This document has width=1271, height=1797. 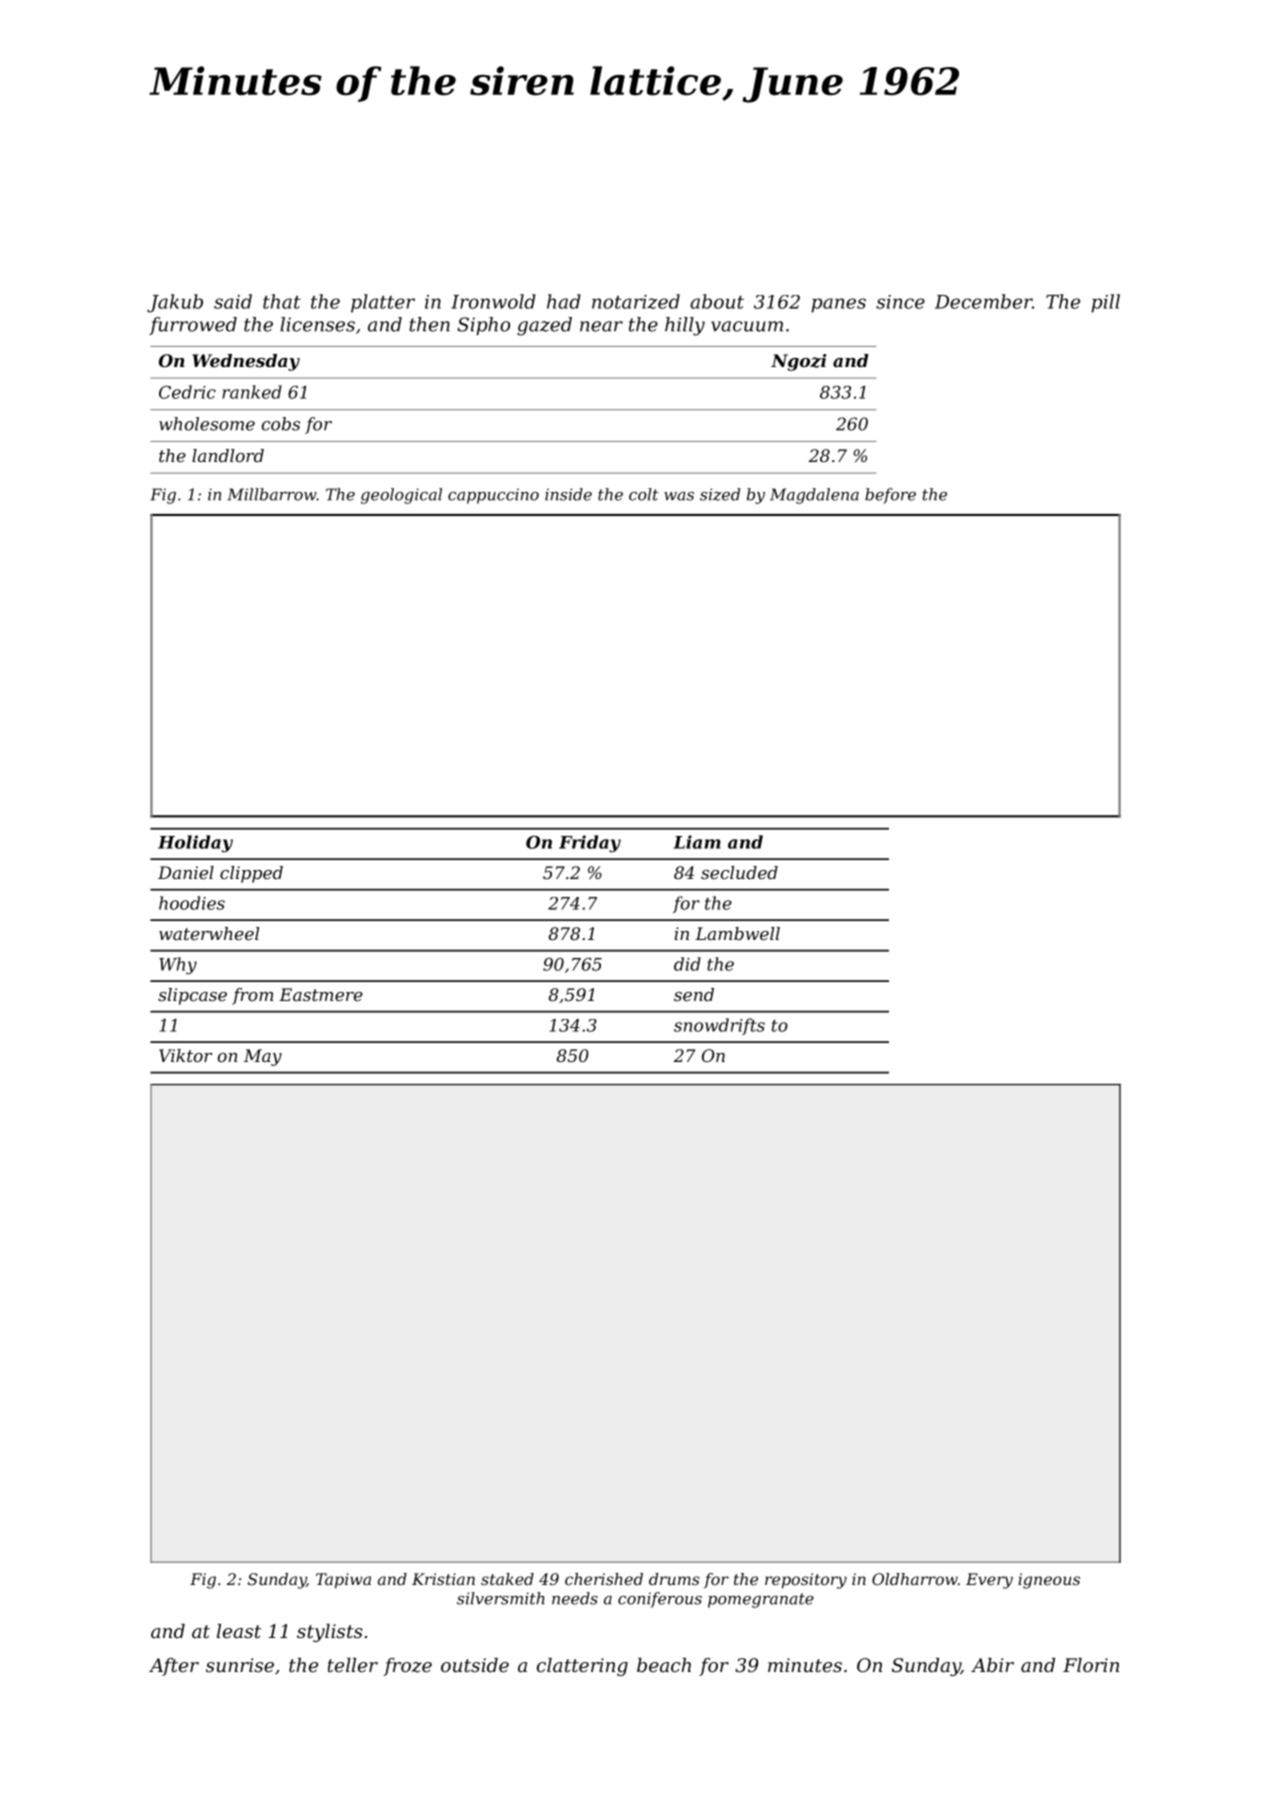 I want to click on snowdrifts, so click(x=719, y=1026).
